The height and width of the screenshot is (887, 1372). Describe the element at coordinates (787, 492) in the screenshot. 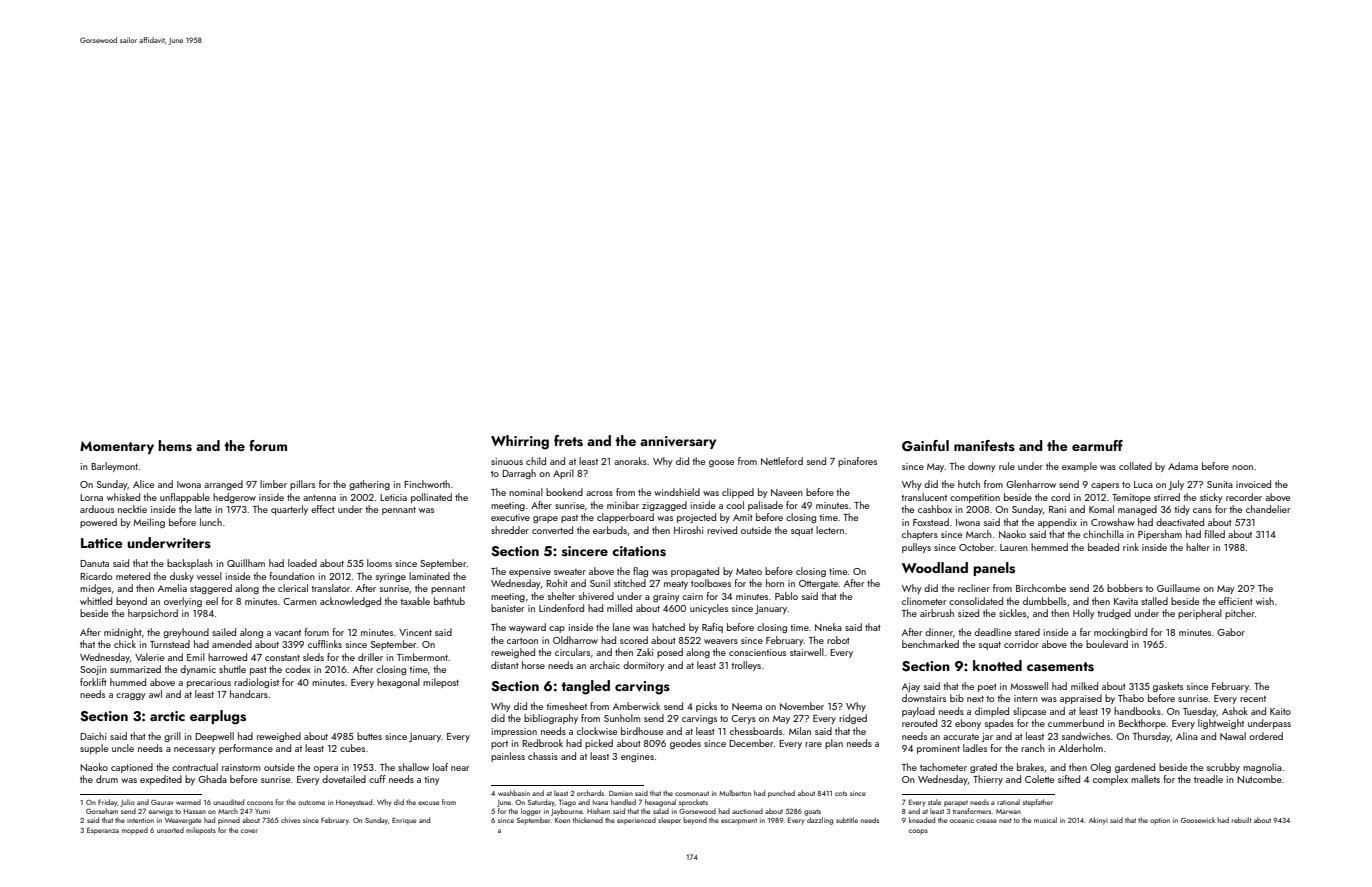

I see `Naveen` at that location.
